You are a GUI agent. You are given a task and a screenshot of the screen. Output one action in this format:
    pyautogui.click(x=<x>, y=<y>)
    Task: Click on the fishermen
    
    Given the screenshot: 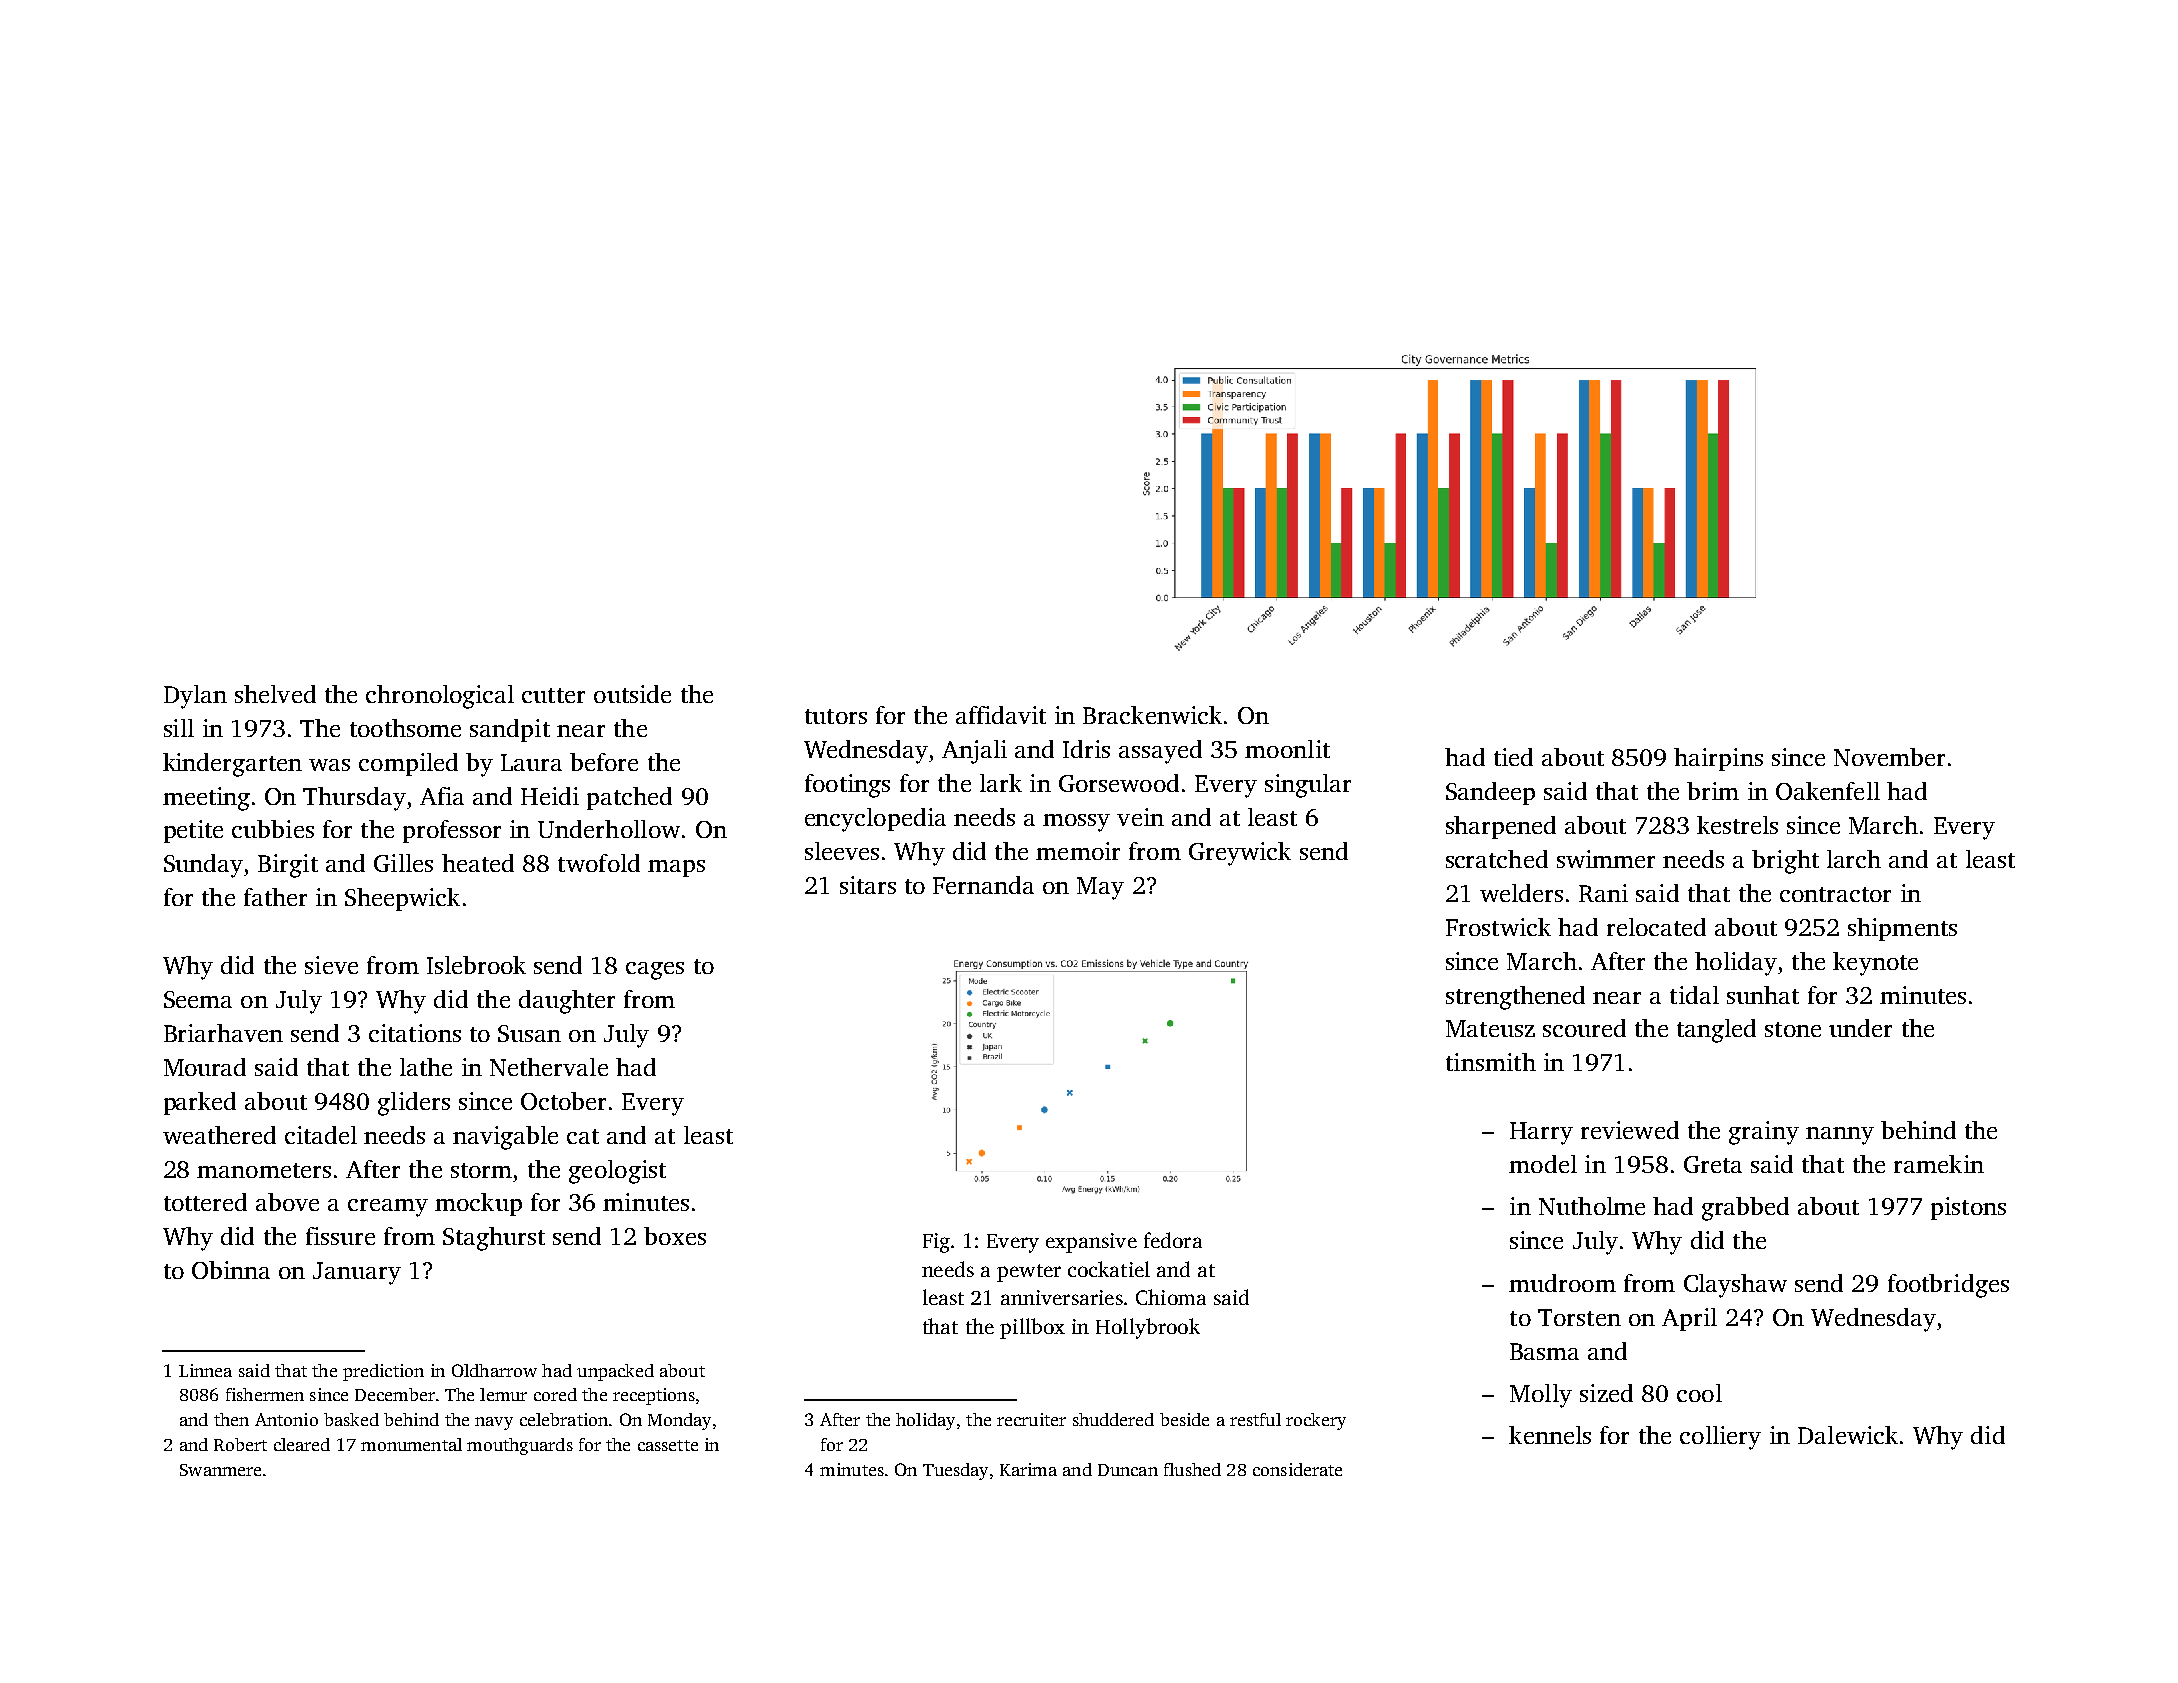 What is the action you would take?
    pyautogui.click(x=265, y=1394)
